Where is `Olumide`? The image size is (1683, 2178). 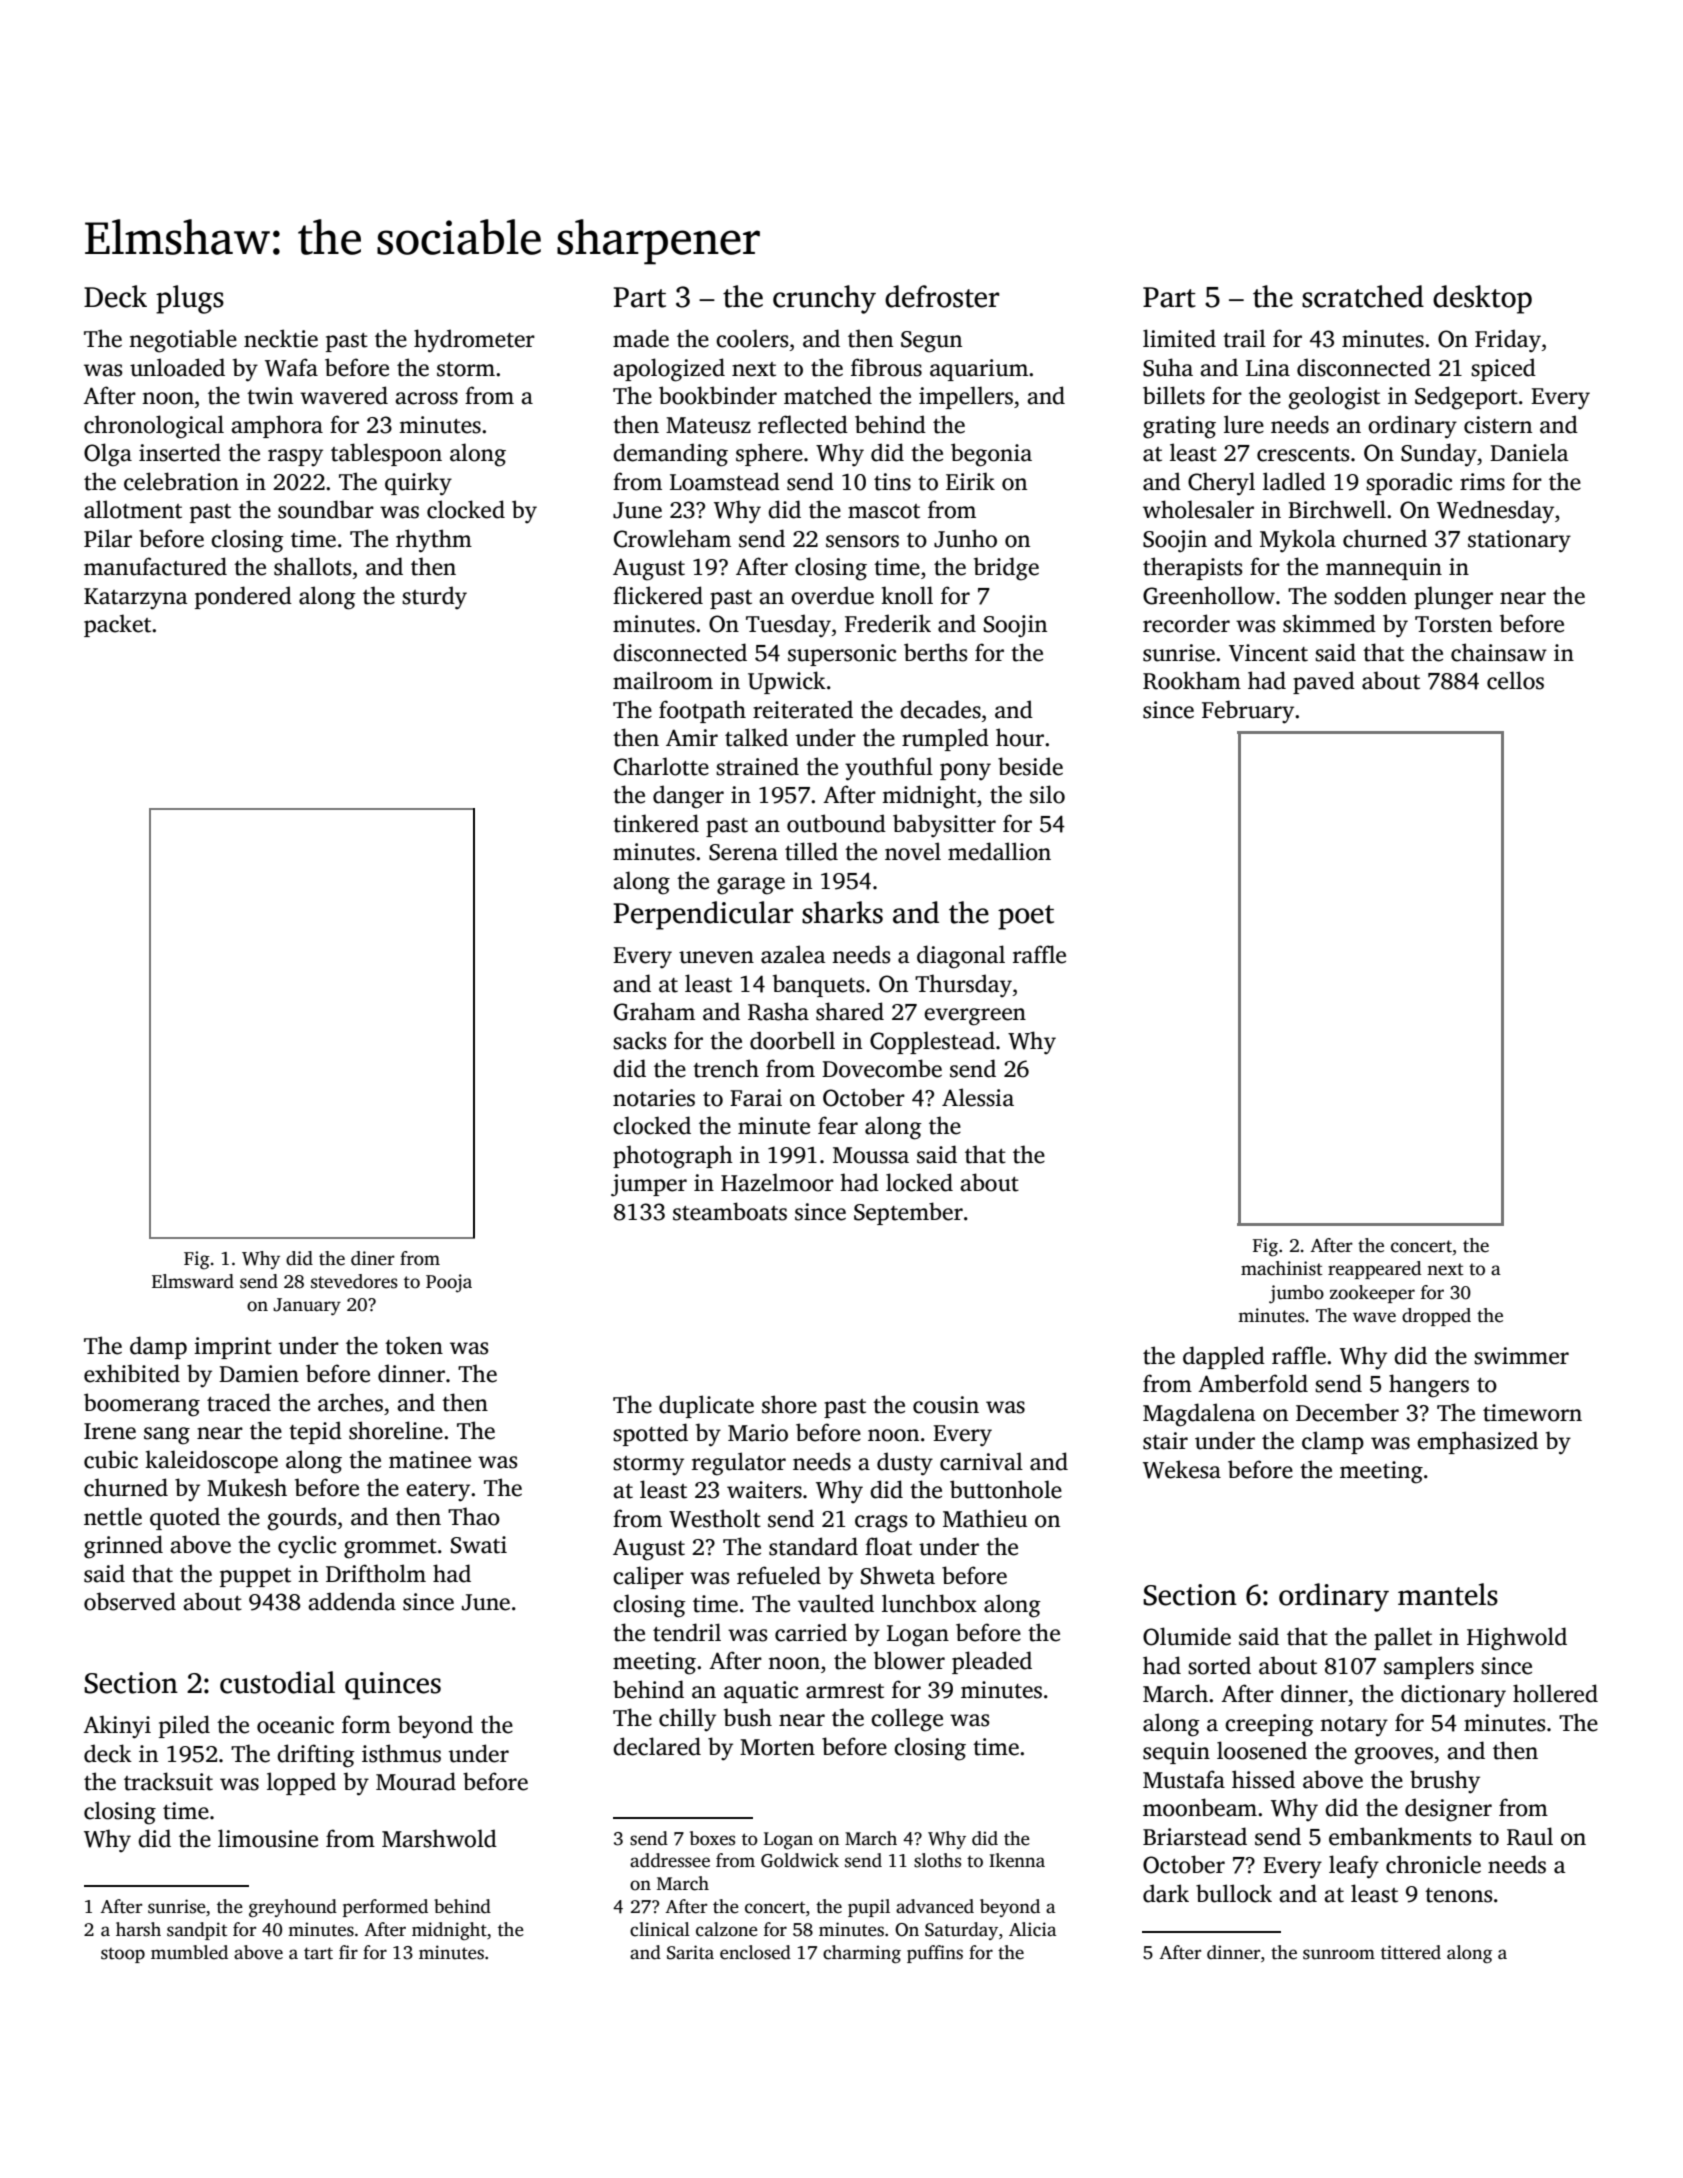
Olumide is located at coordinates (1187, 1636).
